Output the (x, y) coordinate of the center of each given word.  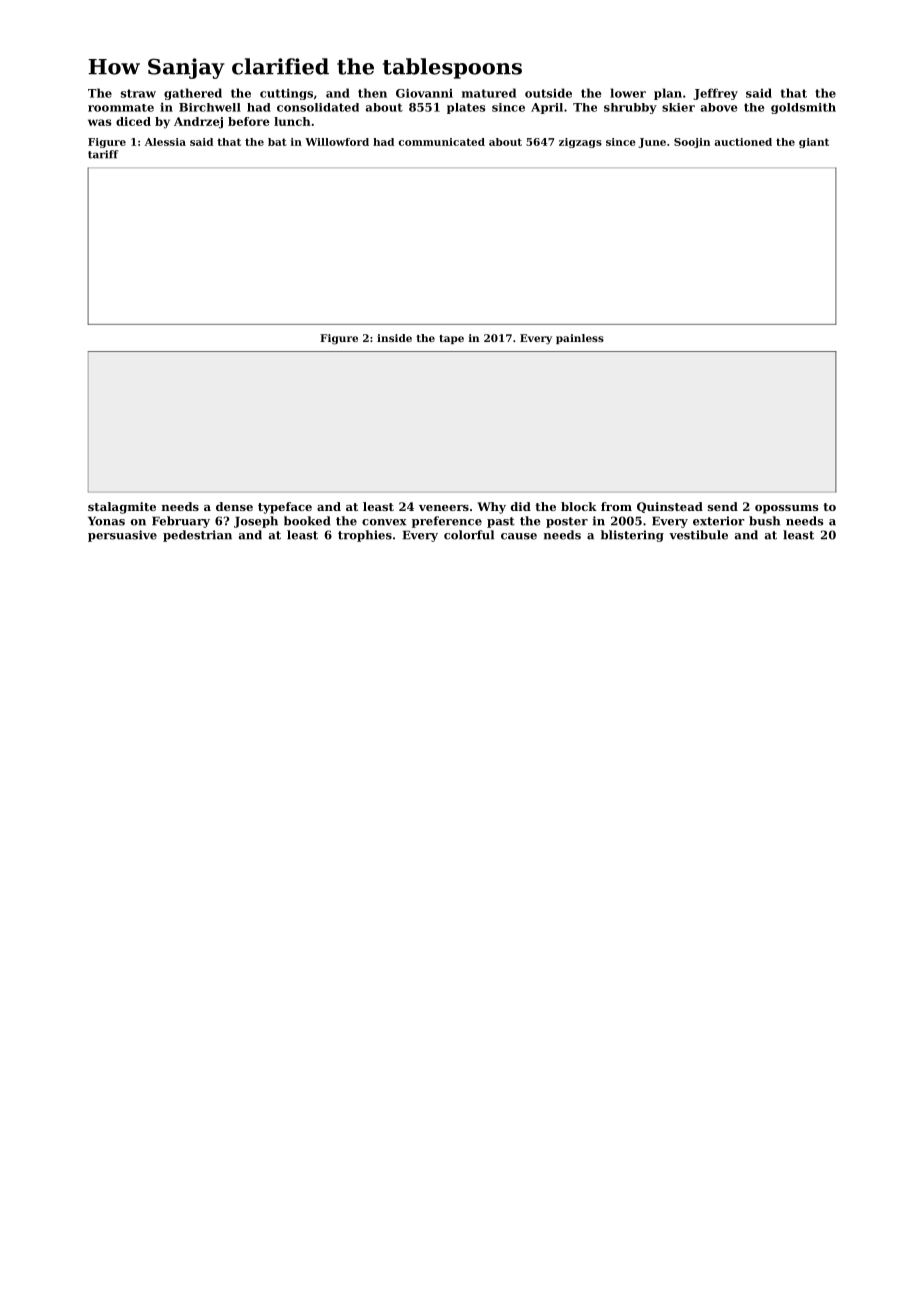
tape (451, 339)
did (521, 506)
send (723, 506)
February (181, 522)
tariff (103, 154)
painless (580, 339)
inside (394, 338)
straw (138, 93)
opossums (787, 509)
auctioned (743, 142)
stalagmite (122, 508)
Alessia (165, 142)
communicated (442, 142)
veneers (444, 508)
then (372, 93)
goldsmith (803, 108)
